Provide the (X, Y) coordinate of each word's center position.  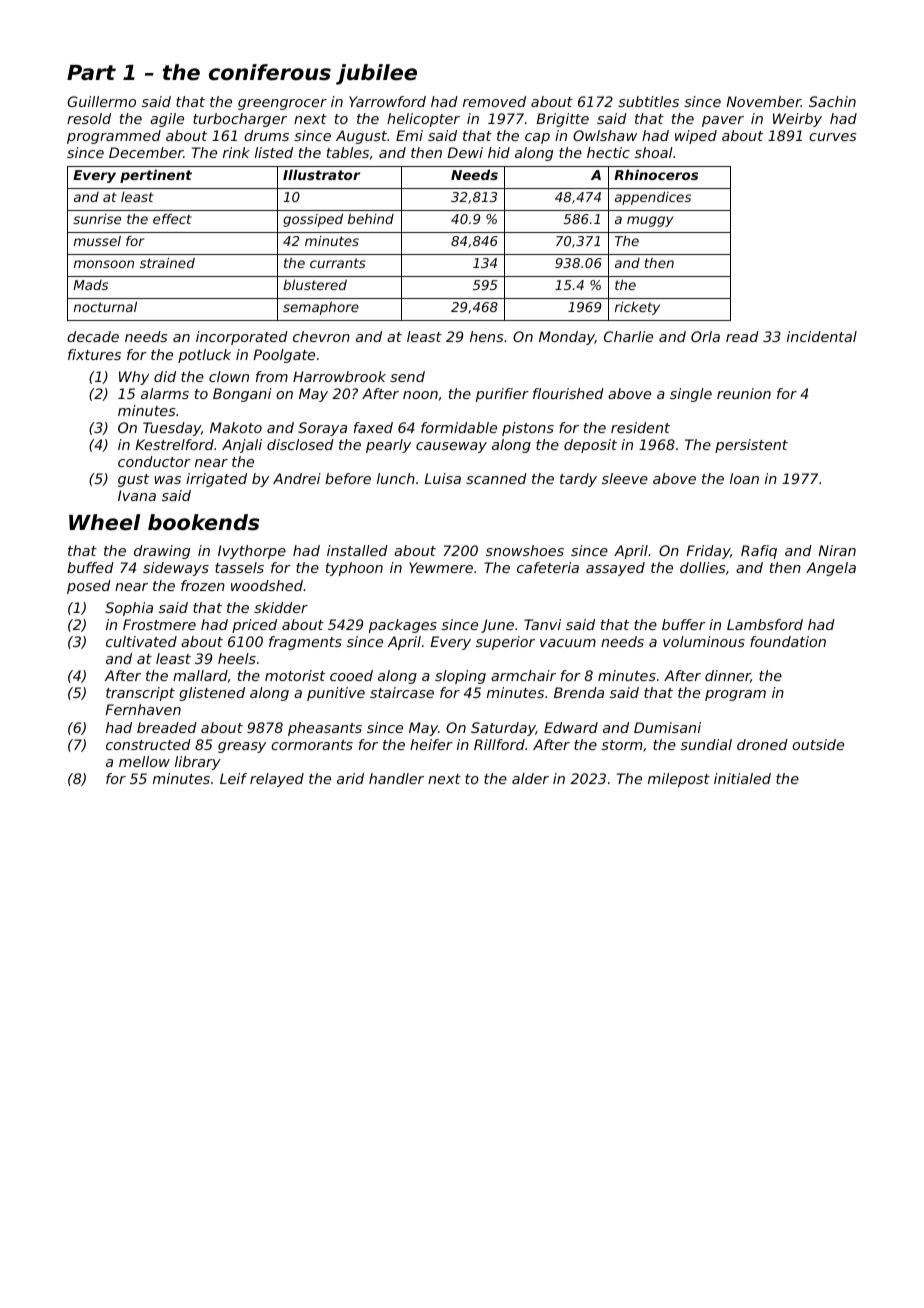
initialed (742, 778)
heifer (431, 744)
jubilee (376, 74)
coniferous (270, 72)
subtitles (648, 101)
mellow (144, 761)
